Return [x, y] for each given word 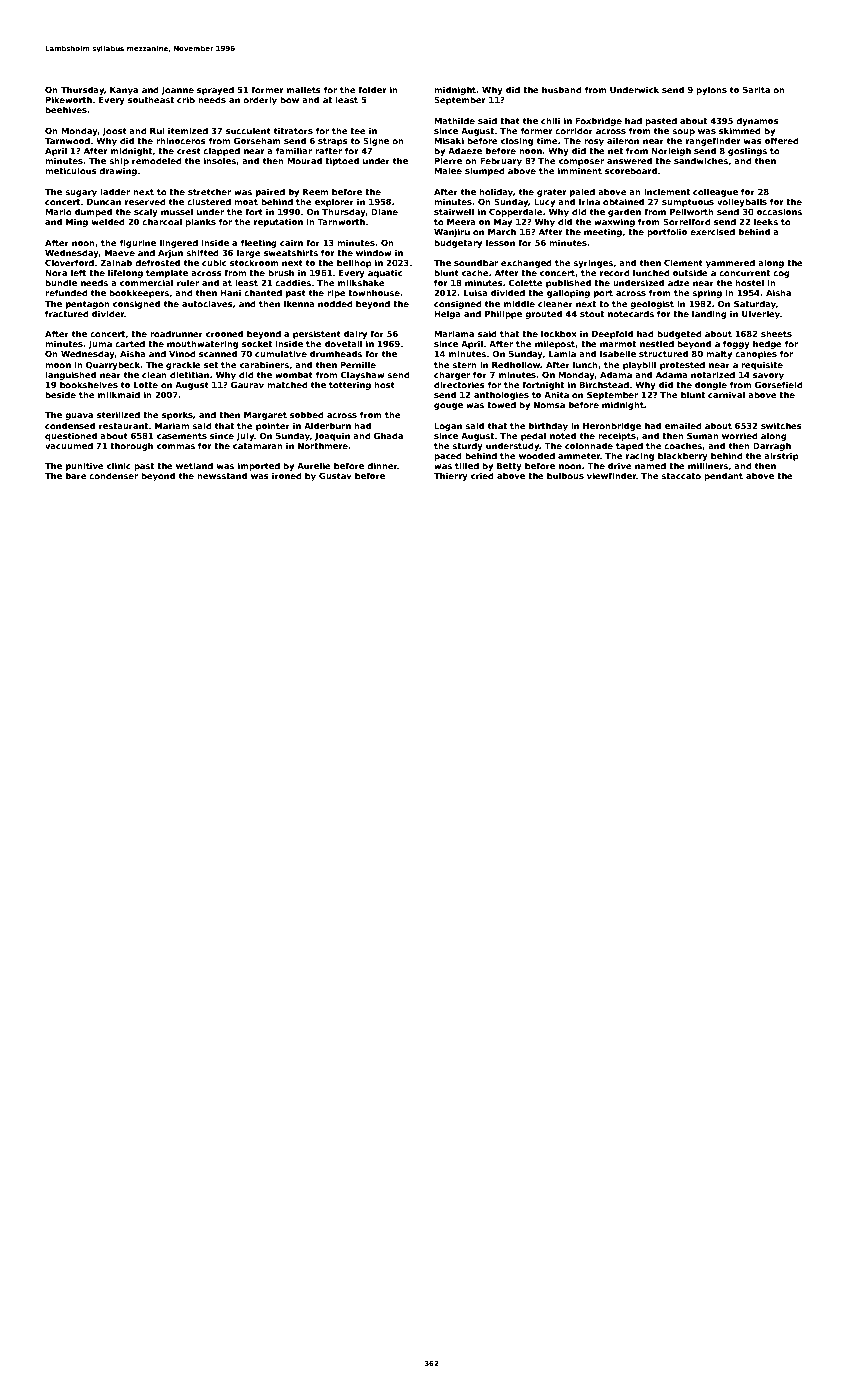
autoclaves [207, 303]
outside [690, 272]
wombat [294, 374]
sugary [81, 193]
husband [562, 89]
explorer [334, 202]
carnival [726, 394]
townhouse [374, 292]
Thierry [451, 476]
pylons [711, 90]
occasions [779, 211]
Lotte [146, 385]
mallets [304, 89]
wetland [194, 465]
